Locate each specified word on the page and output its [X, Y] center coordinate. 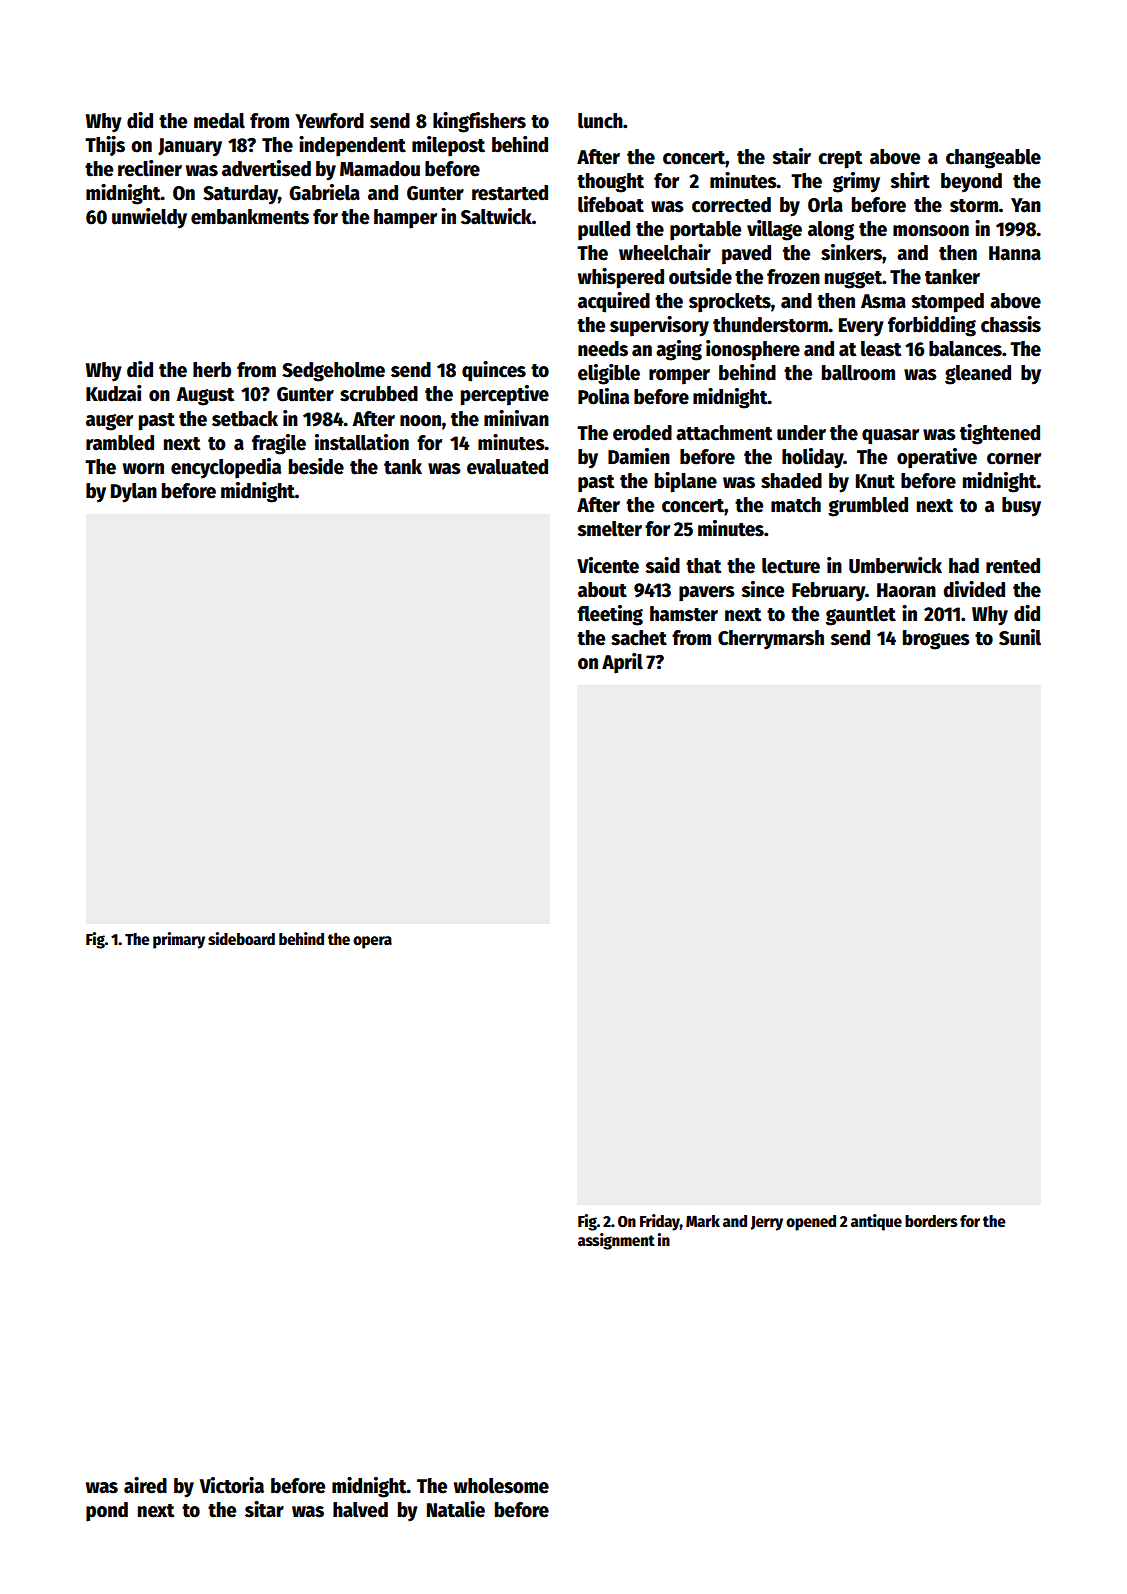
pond [107, 1512]
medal [219, 121]
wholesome [501, 1486]
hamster [684, 614]
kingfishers [479, 122]
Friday [660, 1222]
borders [931, 1221]
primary [179, 940]
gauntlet [861, 616]
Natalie [456, 1509]
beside [316, 466]
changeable [993, 159]
